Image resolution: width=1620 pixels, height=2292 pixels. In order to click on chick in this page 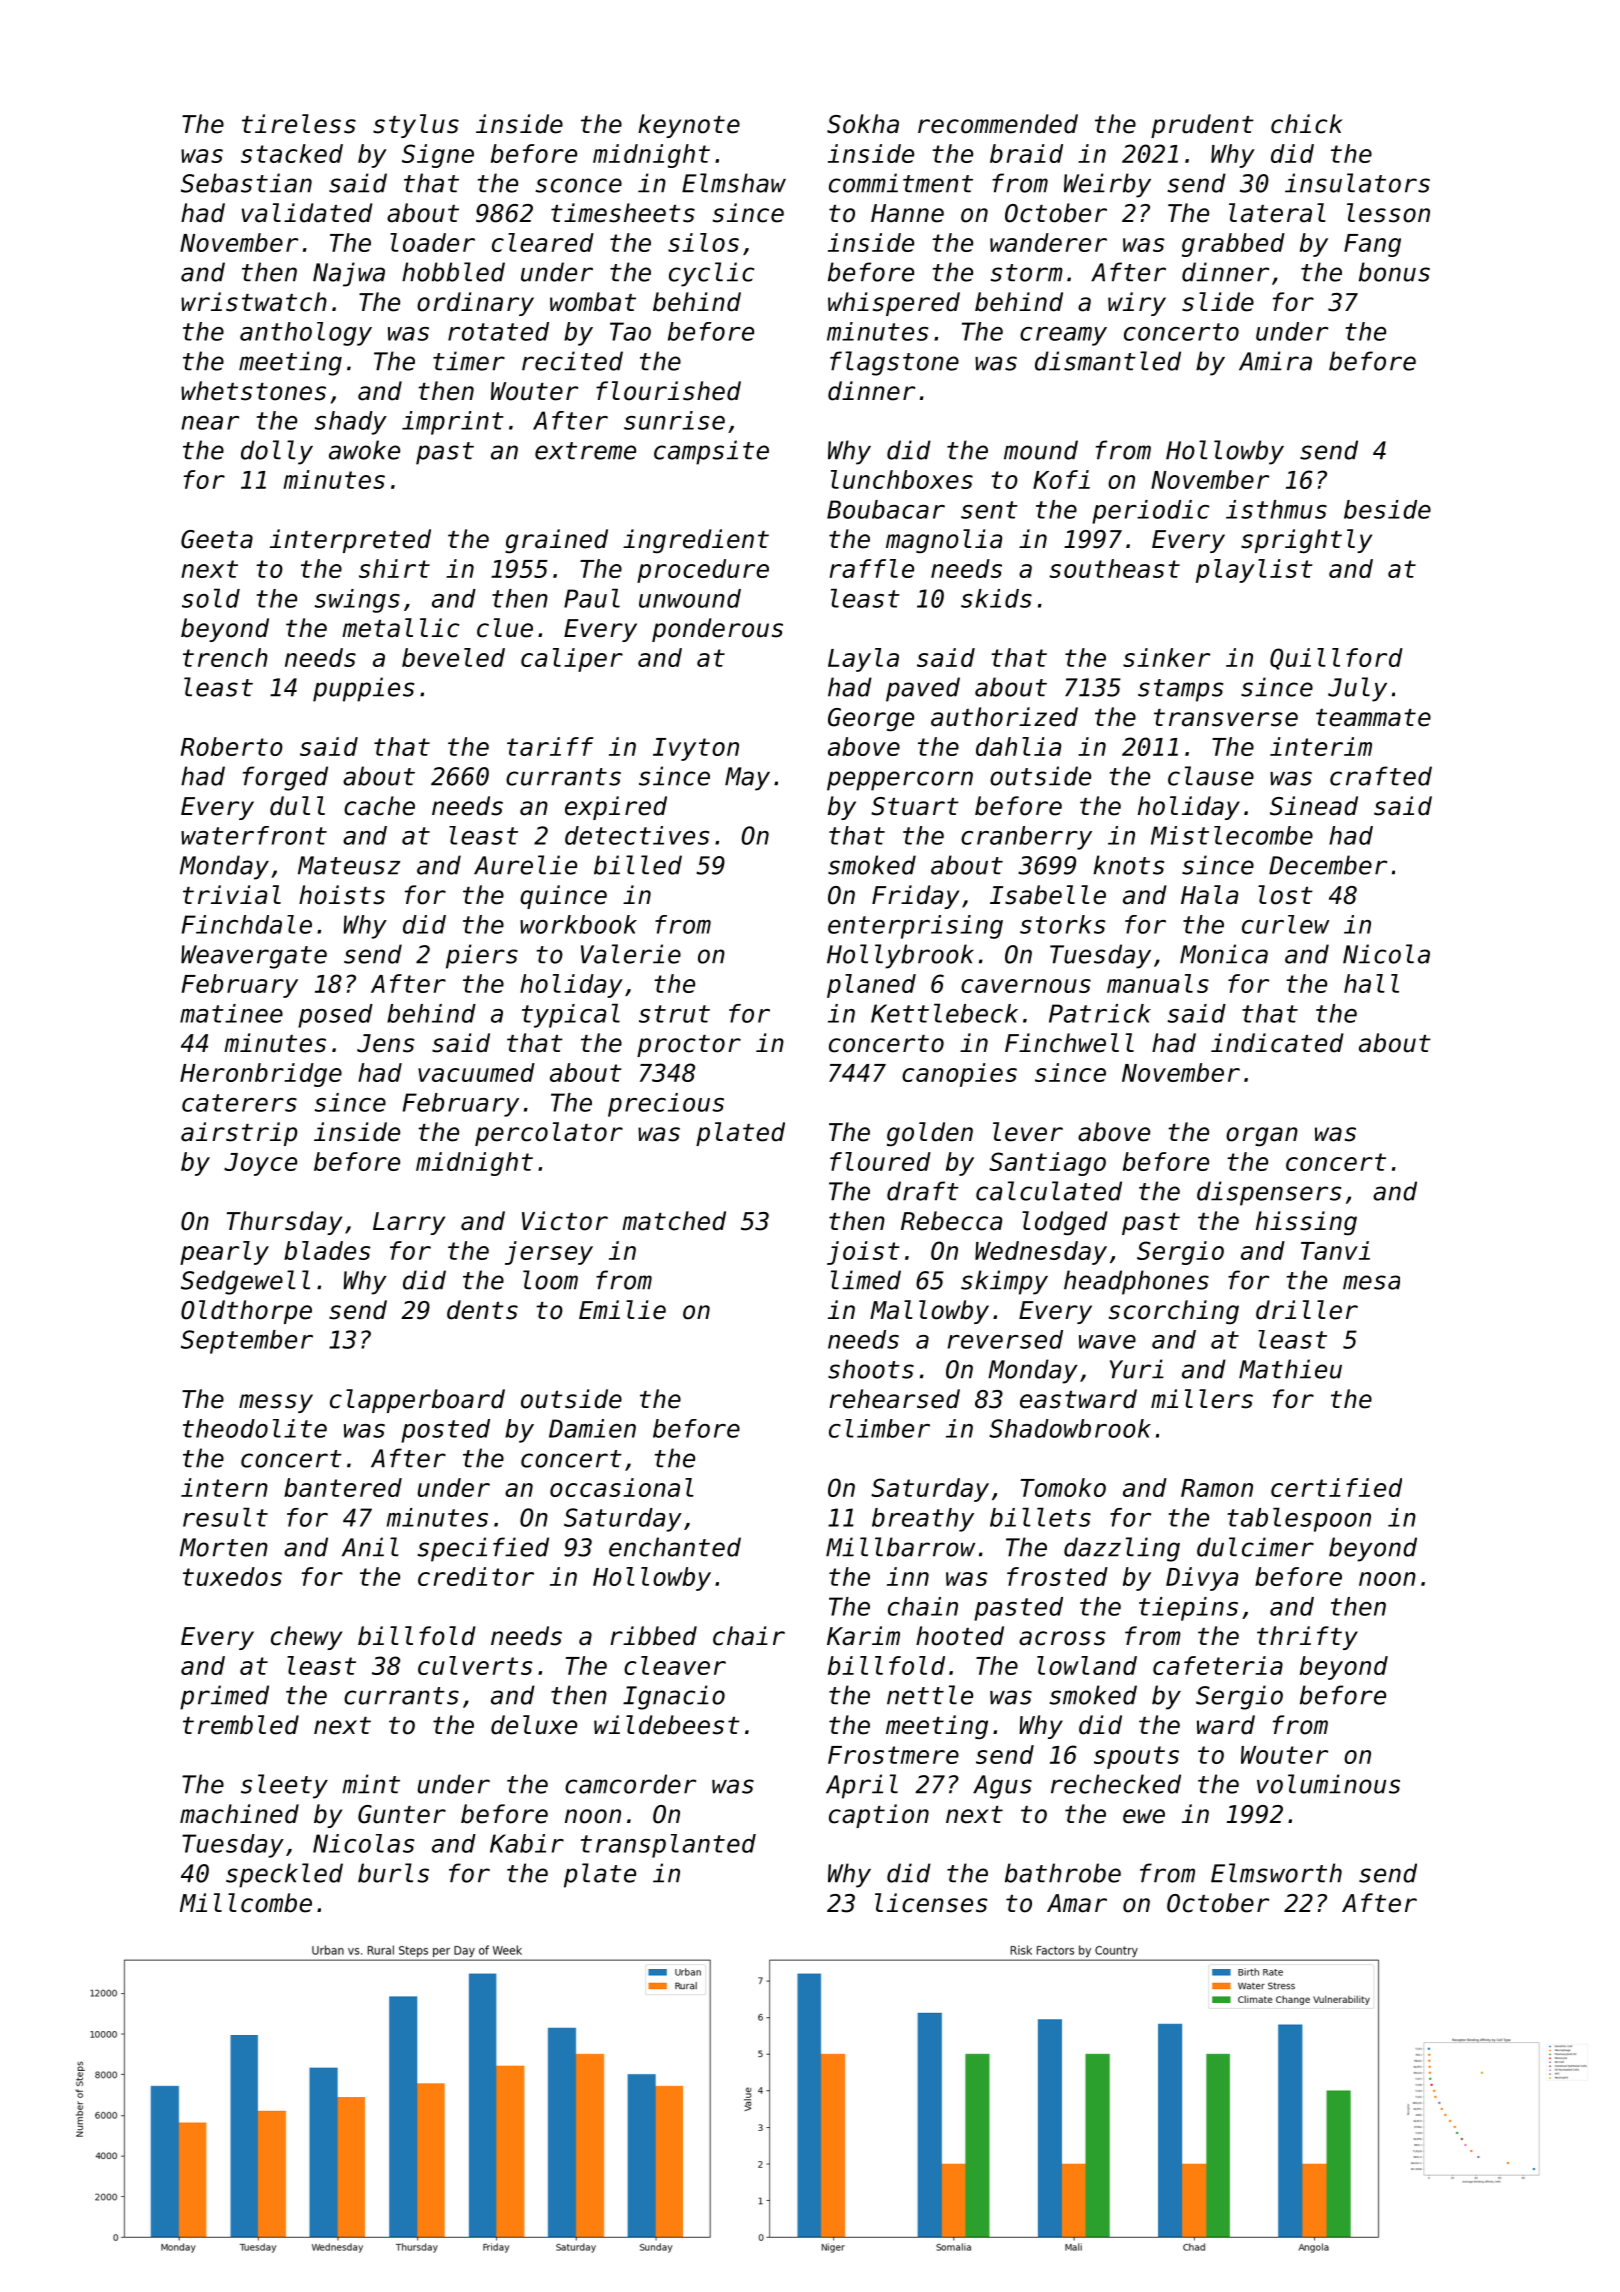, I will do `click(1307, 124)`.
